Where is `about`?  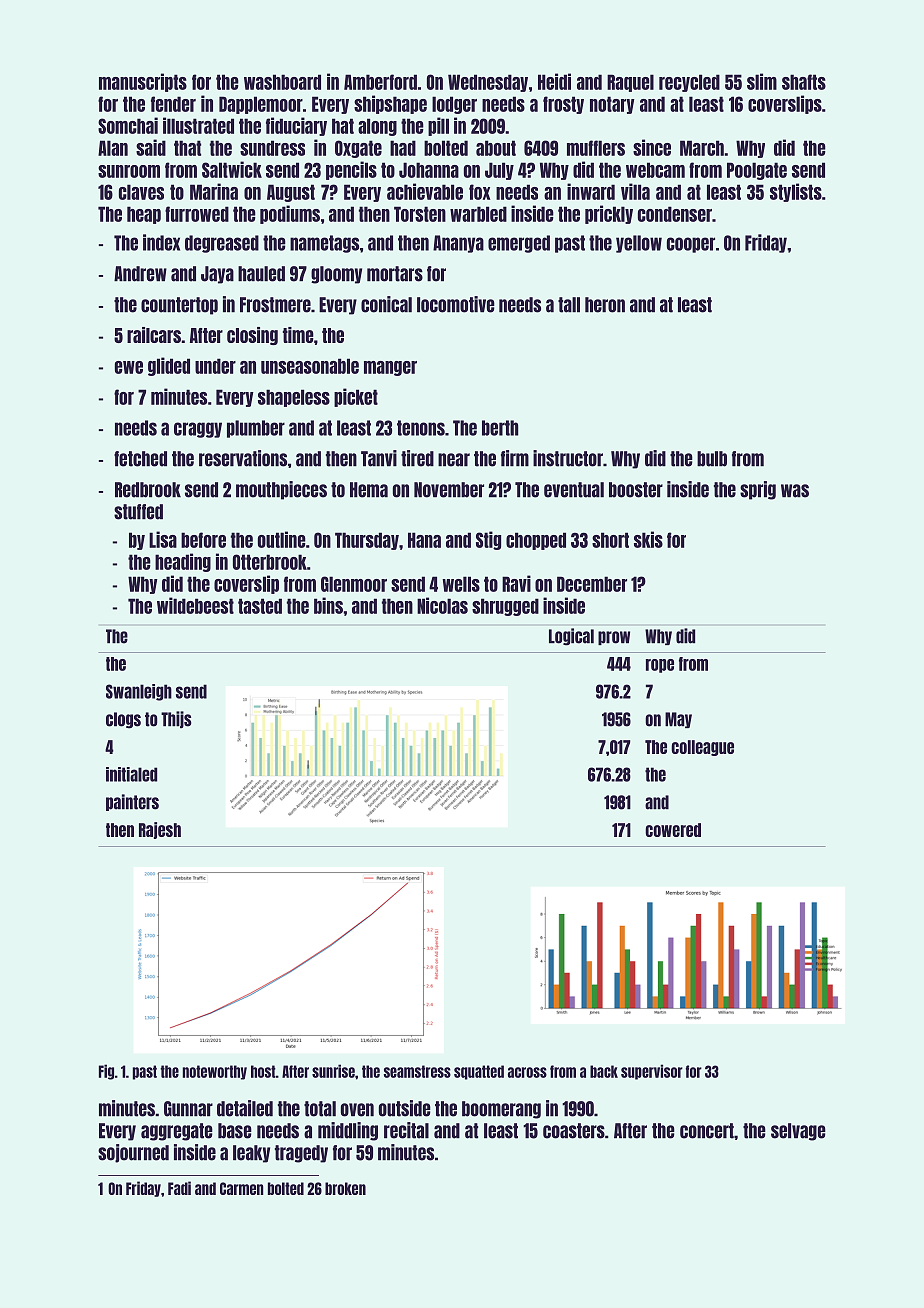 about is located at coordinates (496, 148).
